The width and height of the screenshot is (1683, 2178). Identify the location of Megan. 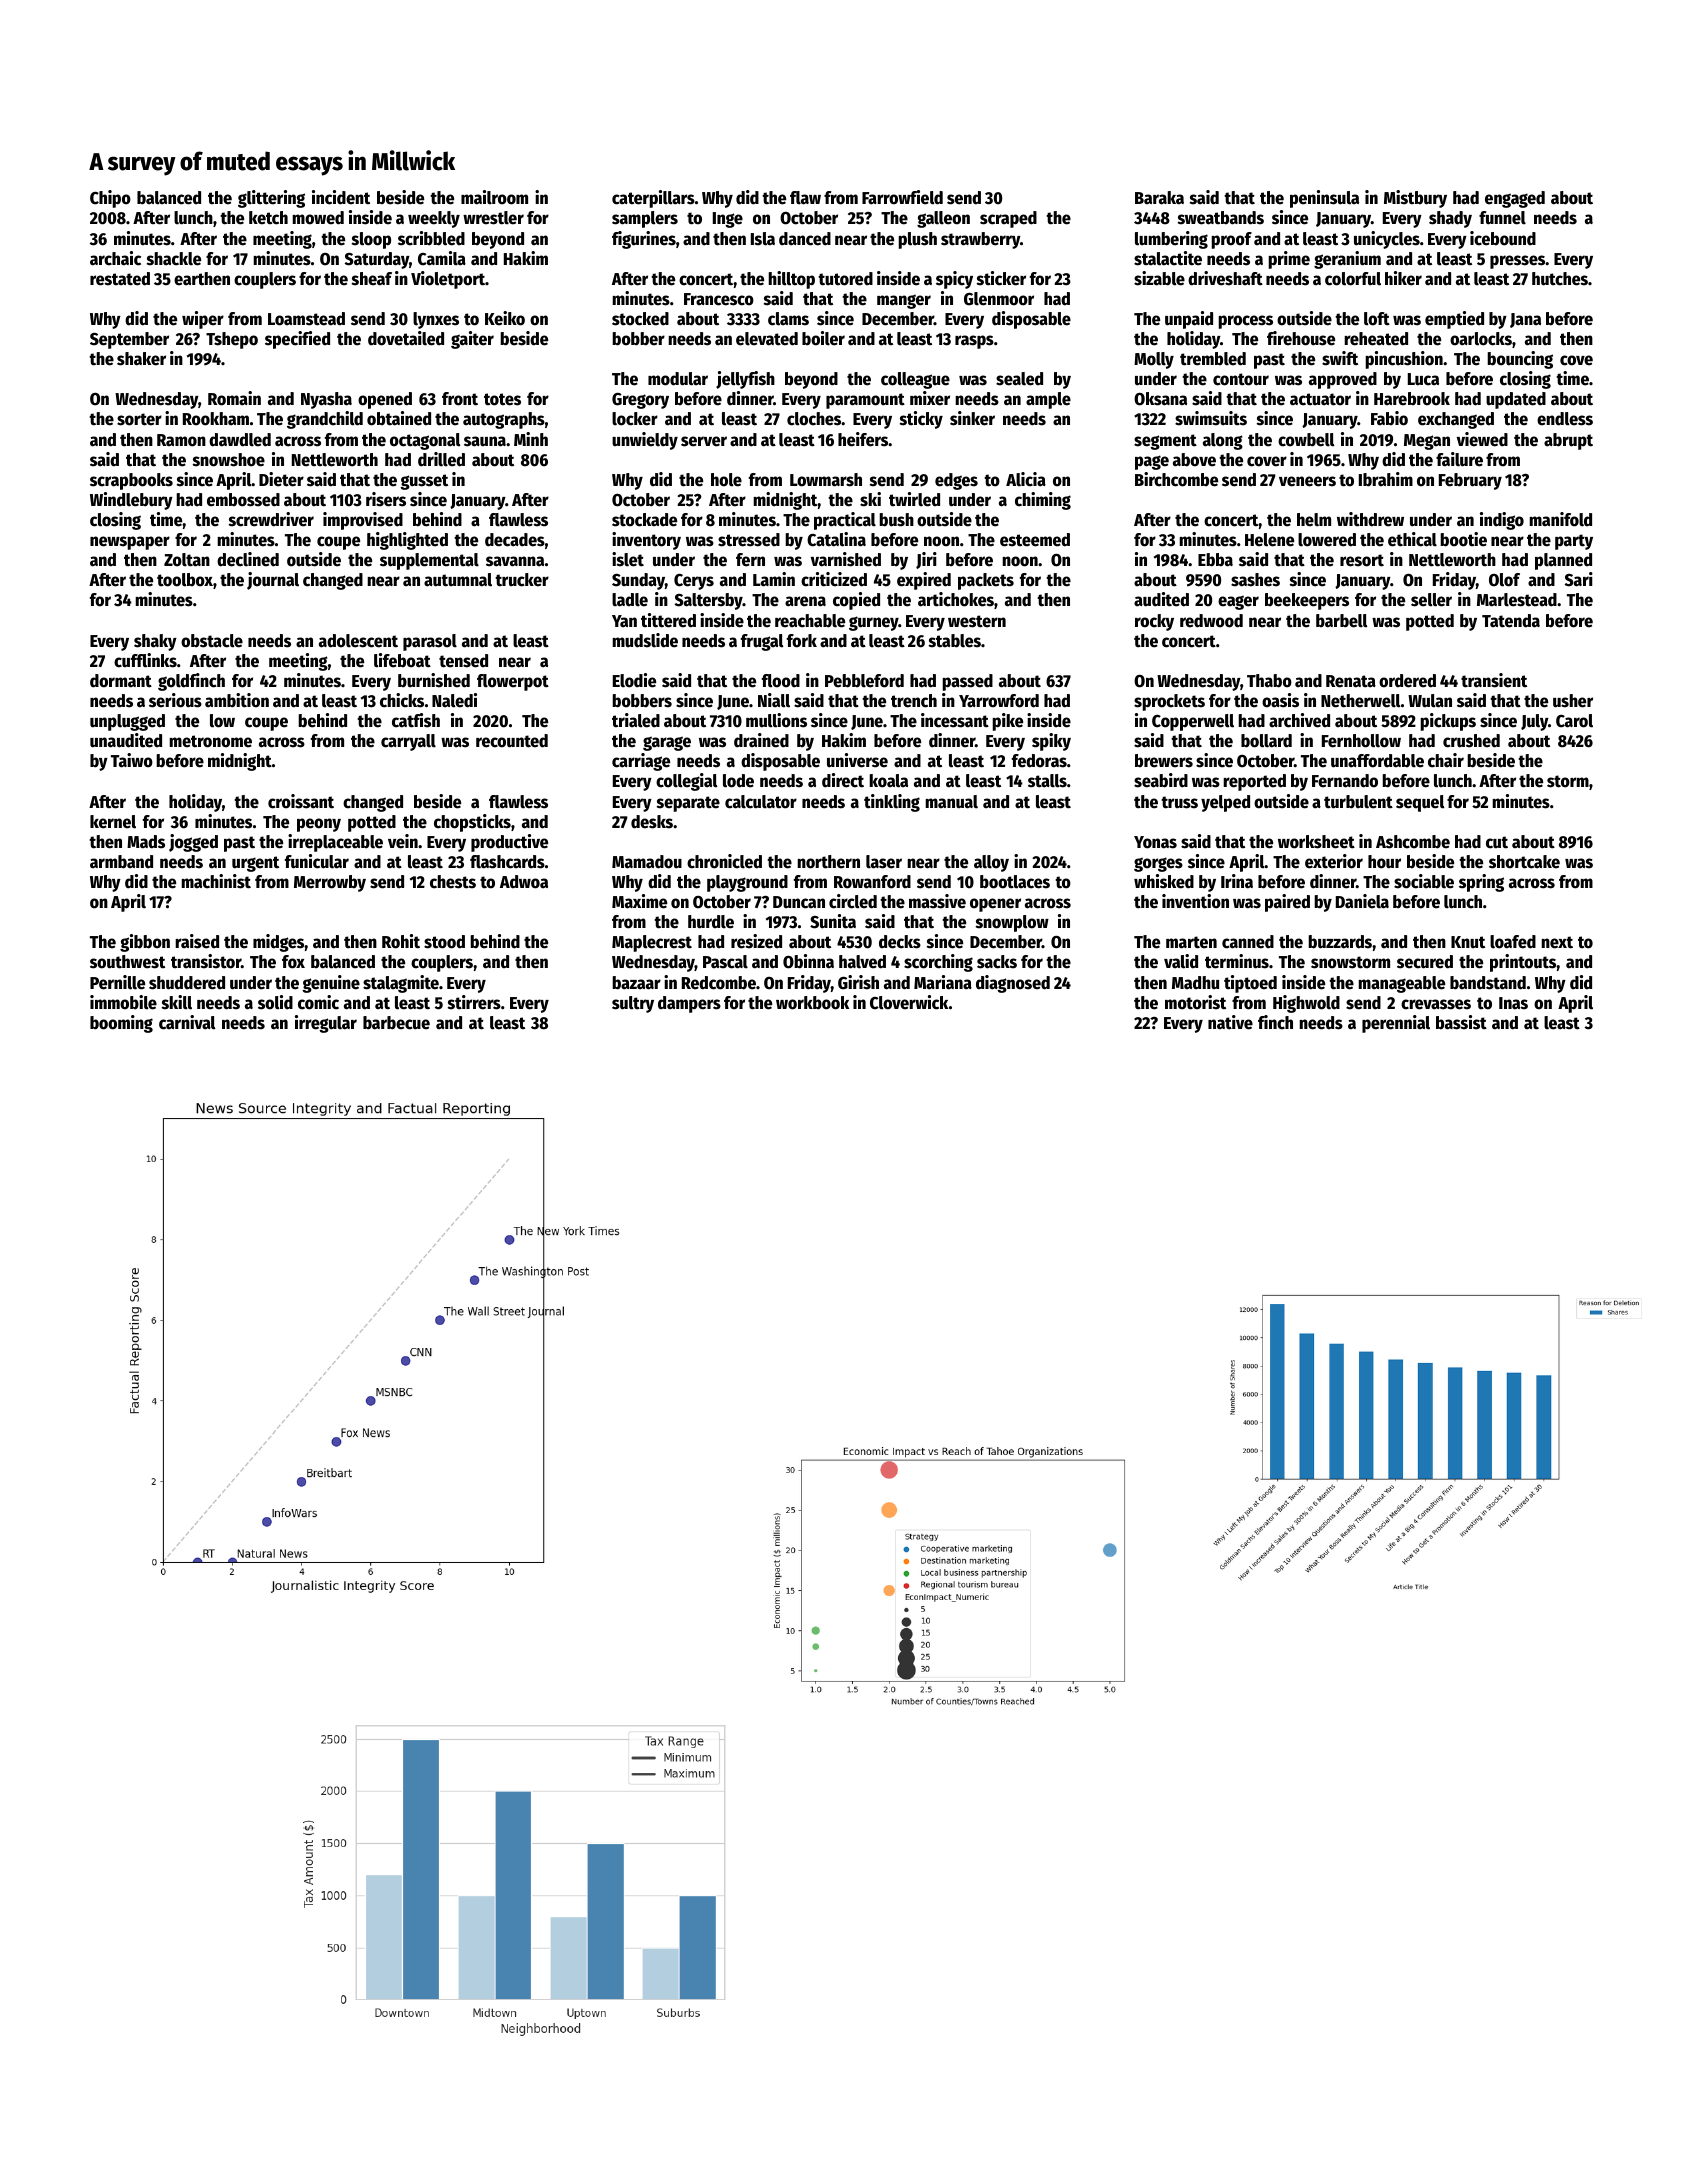
(1427, 442).
